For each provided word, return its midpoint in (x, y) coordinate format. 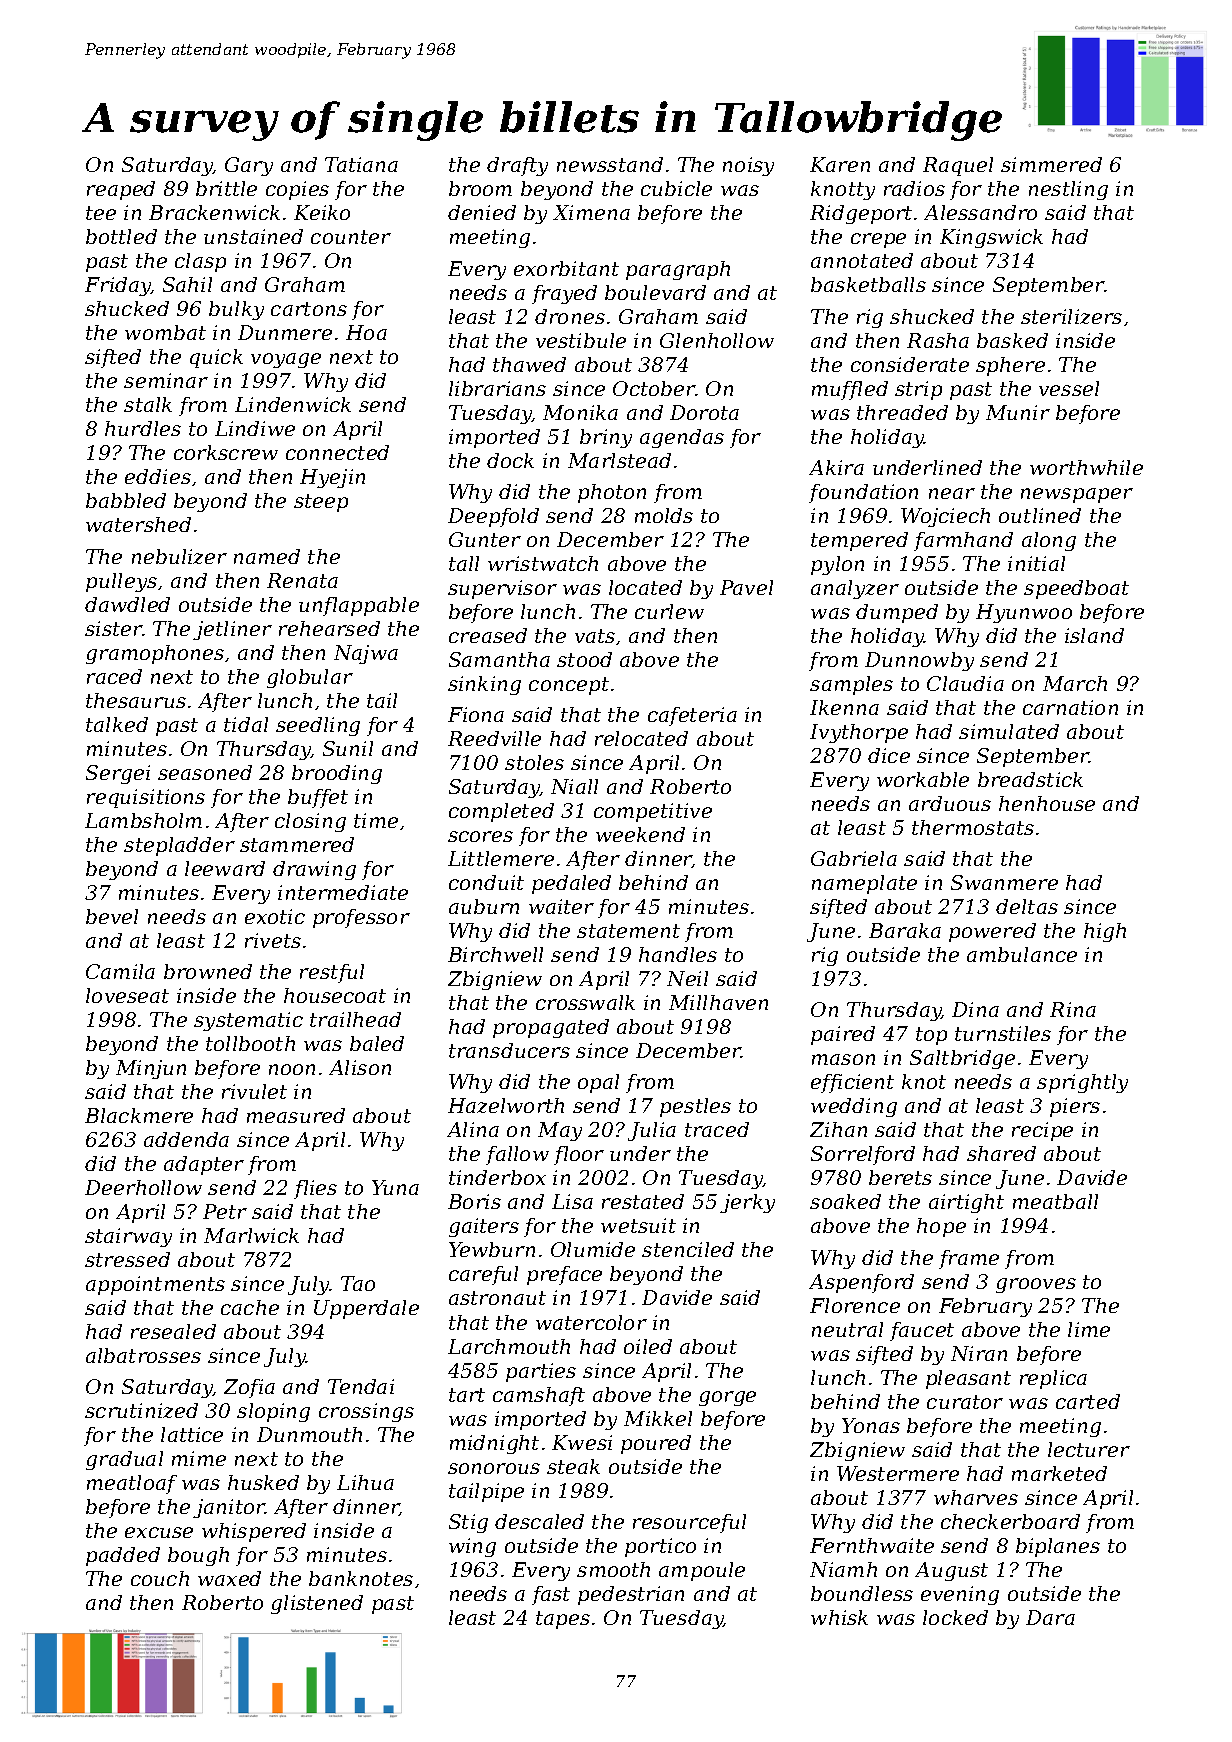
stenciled (688, 1249)
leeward (225, 868)
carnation (1070, 707)
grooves (1036, 1285)
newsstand (610, 164)
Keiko (322, 212)
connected (337, 452)
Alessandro (980, 212)
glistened (317, 1604)
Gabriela (854, 858)
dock (510, 460)
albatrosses (143, 1355)
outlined (1040, 515)
